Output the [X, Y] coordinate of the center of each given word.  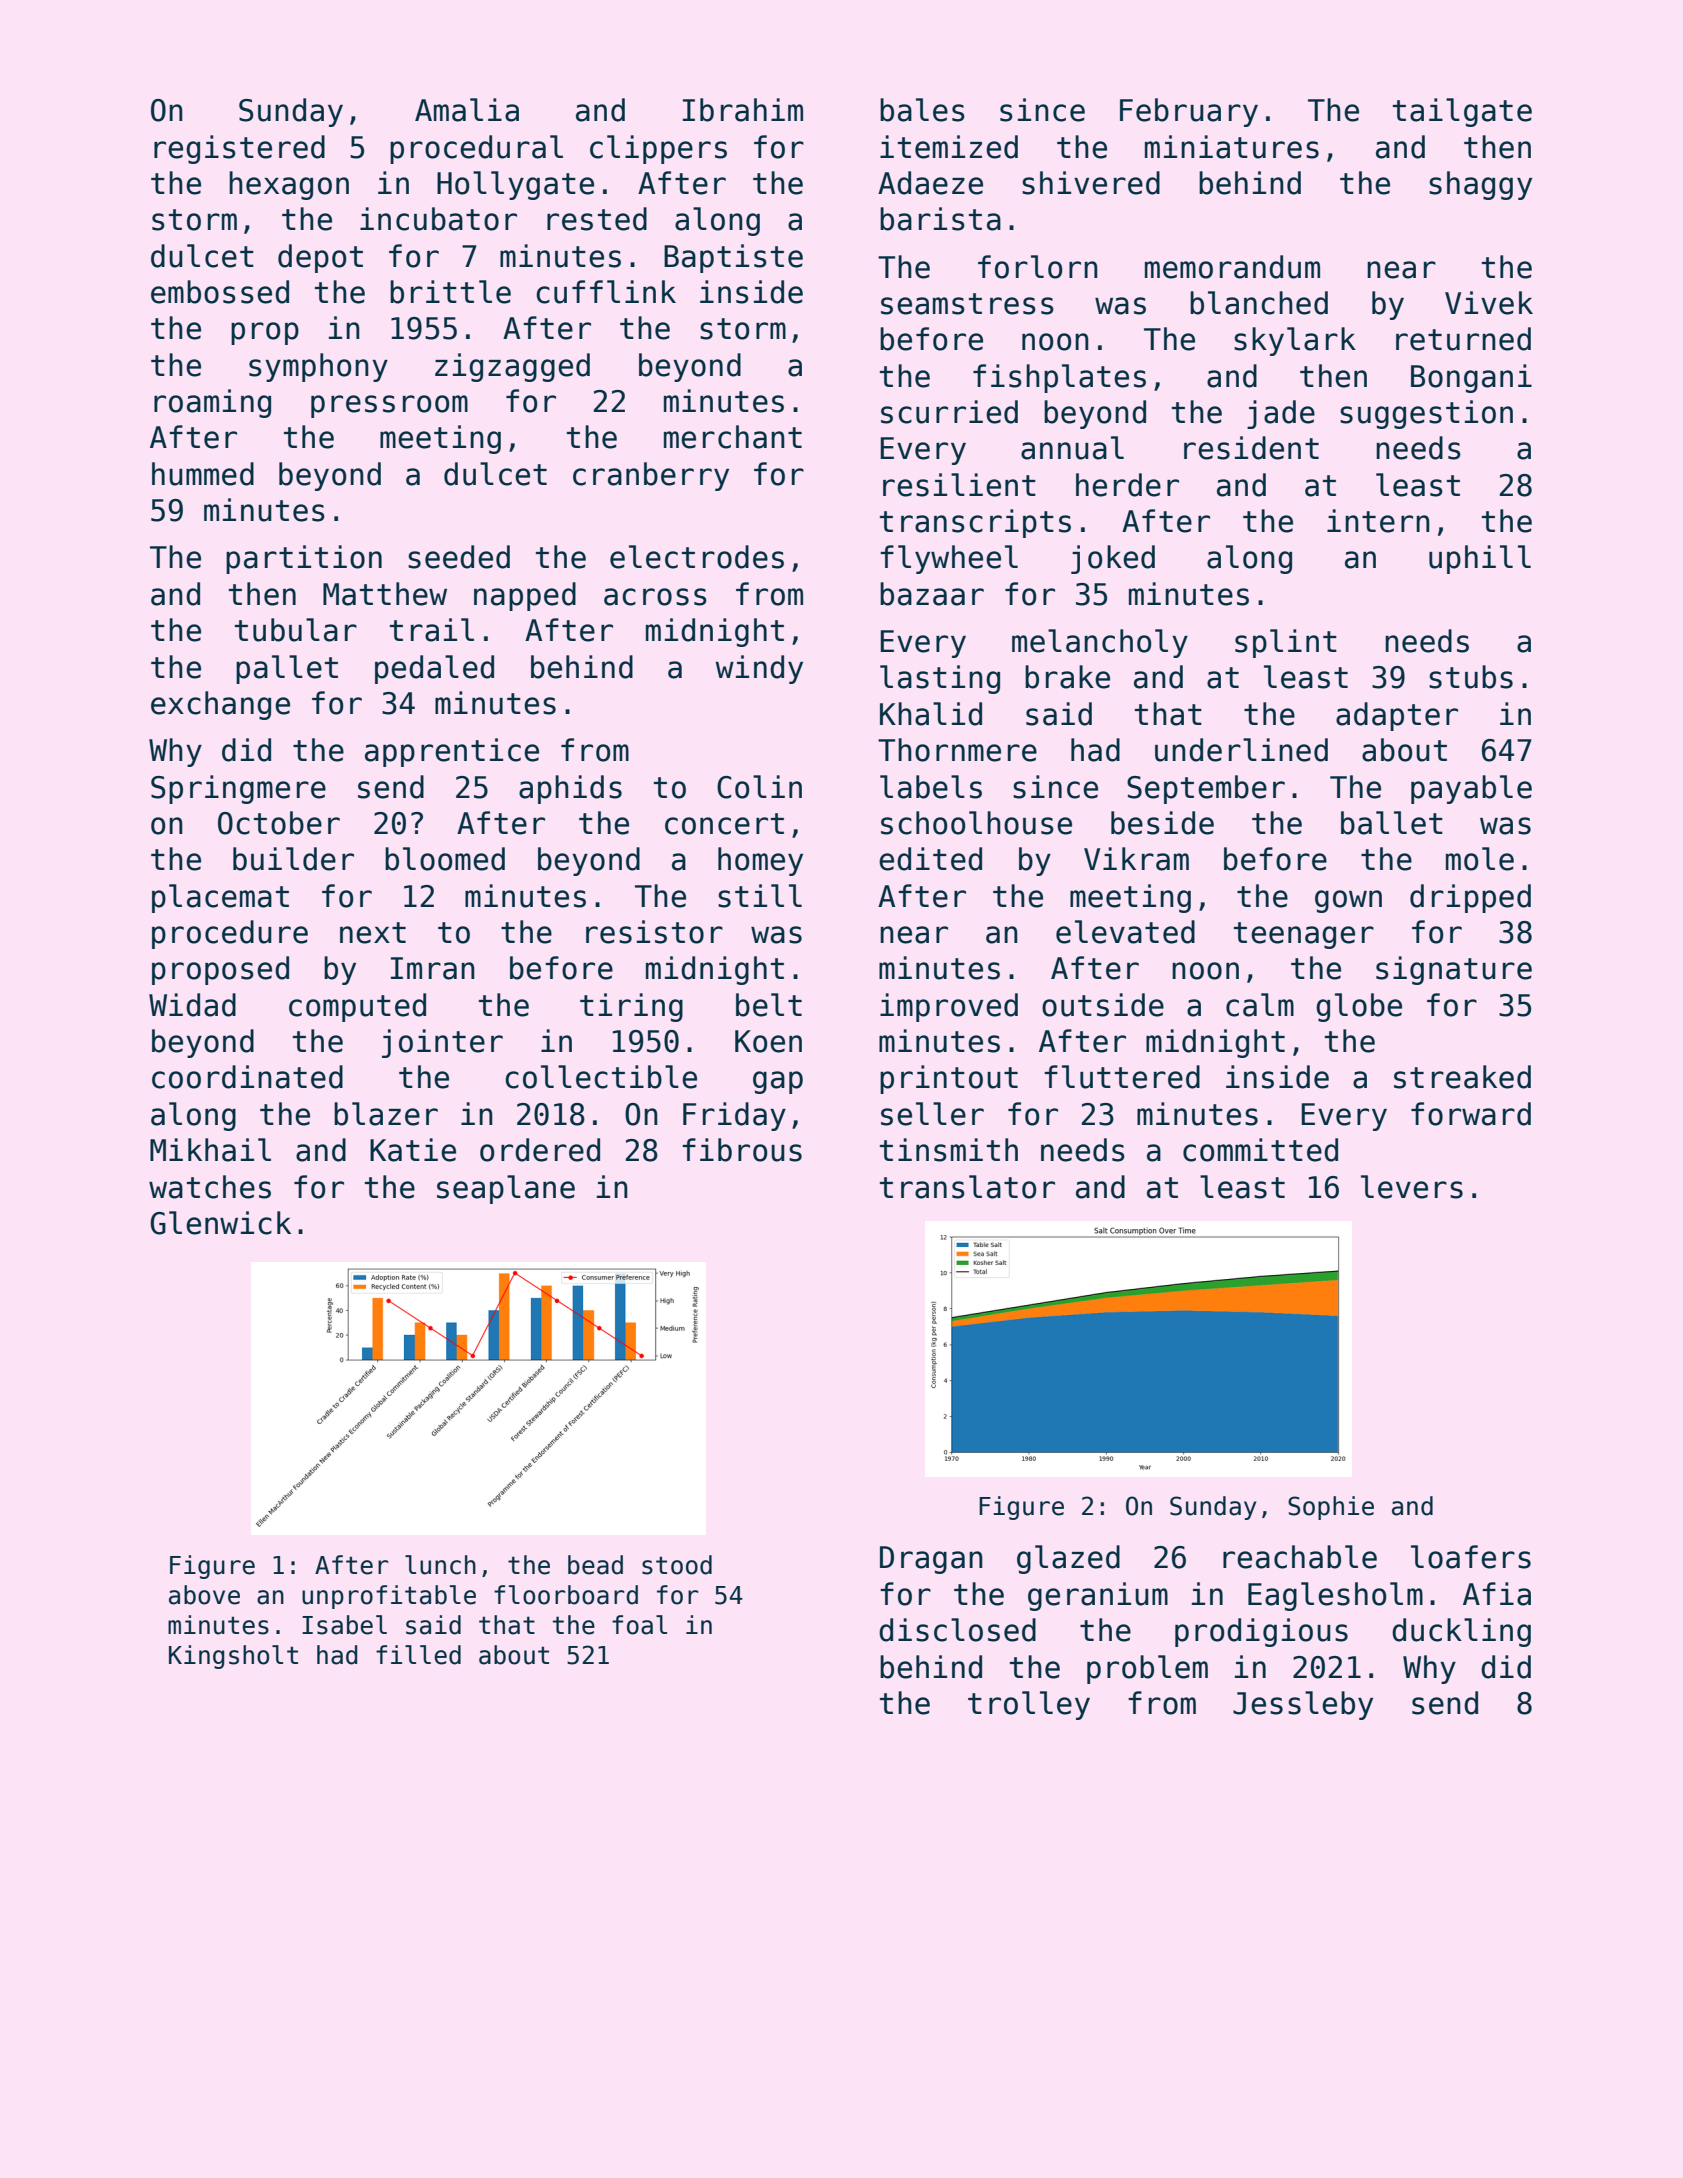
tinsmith [949, 1150]
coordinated [247, 1077]
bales [922, 110]
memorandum [1232, 267]
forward [1471, 1114]
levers [1412, 1187]
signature [1454, 970]
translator [967, 1187]
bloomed [445, 859]
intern [1378, 521]
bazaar [932, 594]
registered [239, 149]
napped [525, 596]
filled [418, 1655]
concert [724, 824]
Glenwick [220, 1223]
